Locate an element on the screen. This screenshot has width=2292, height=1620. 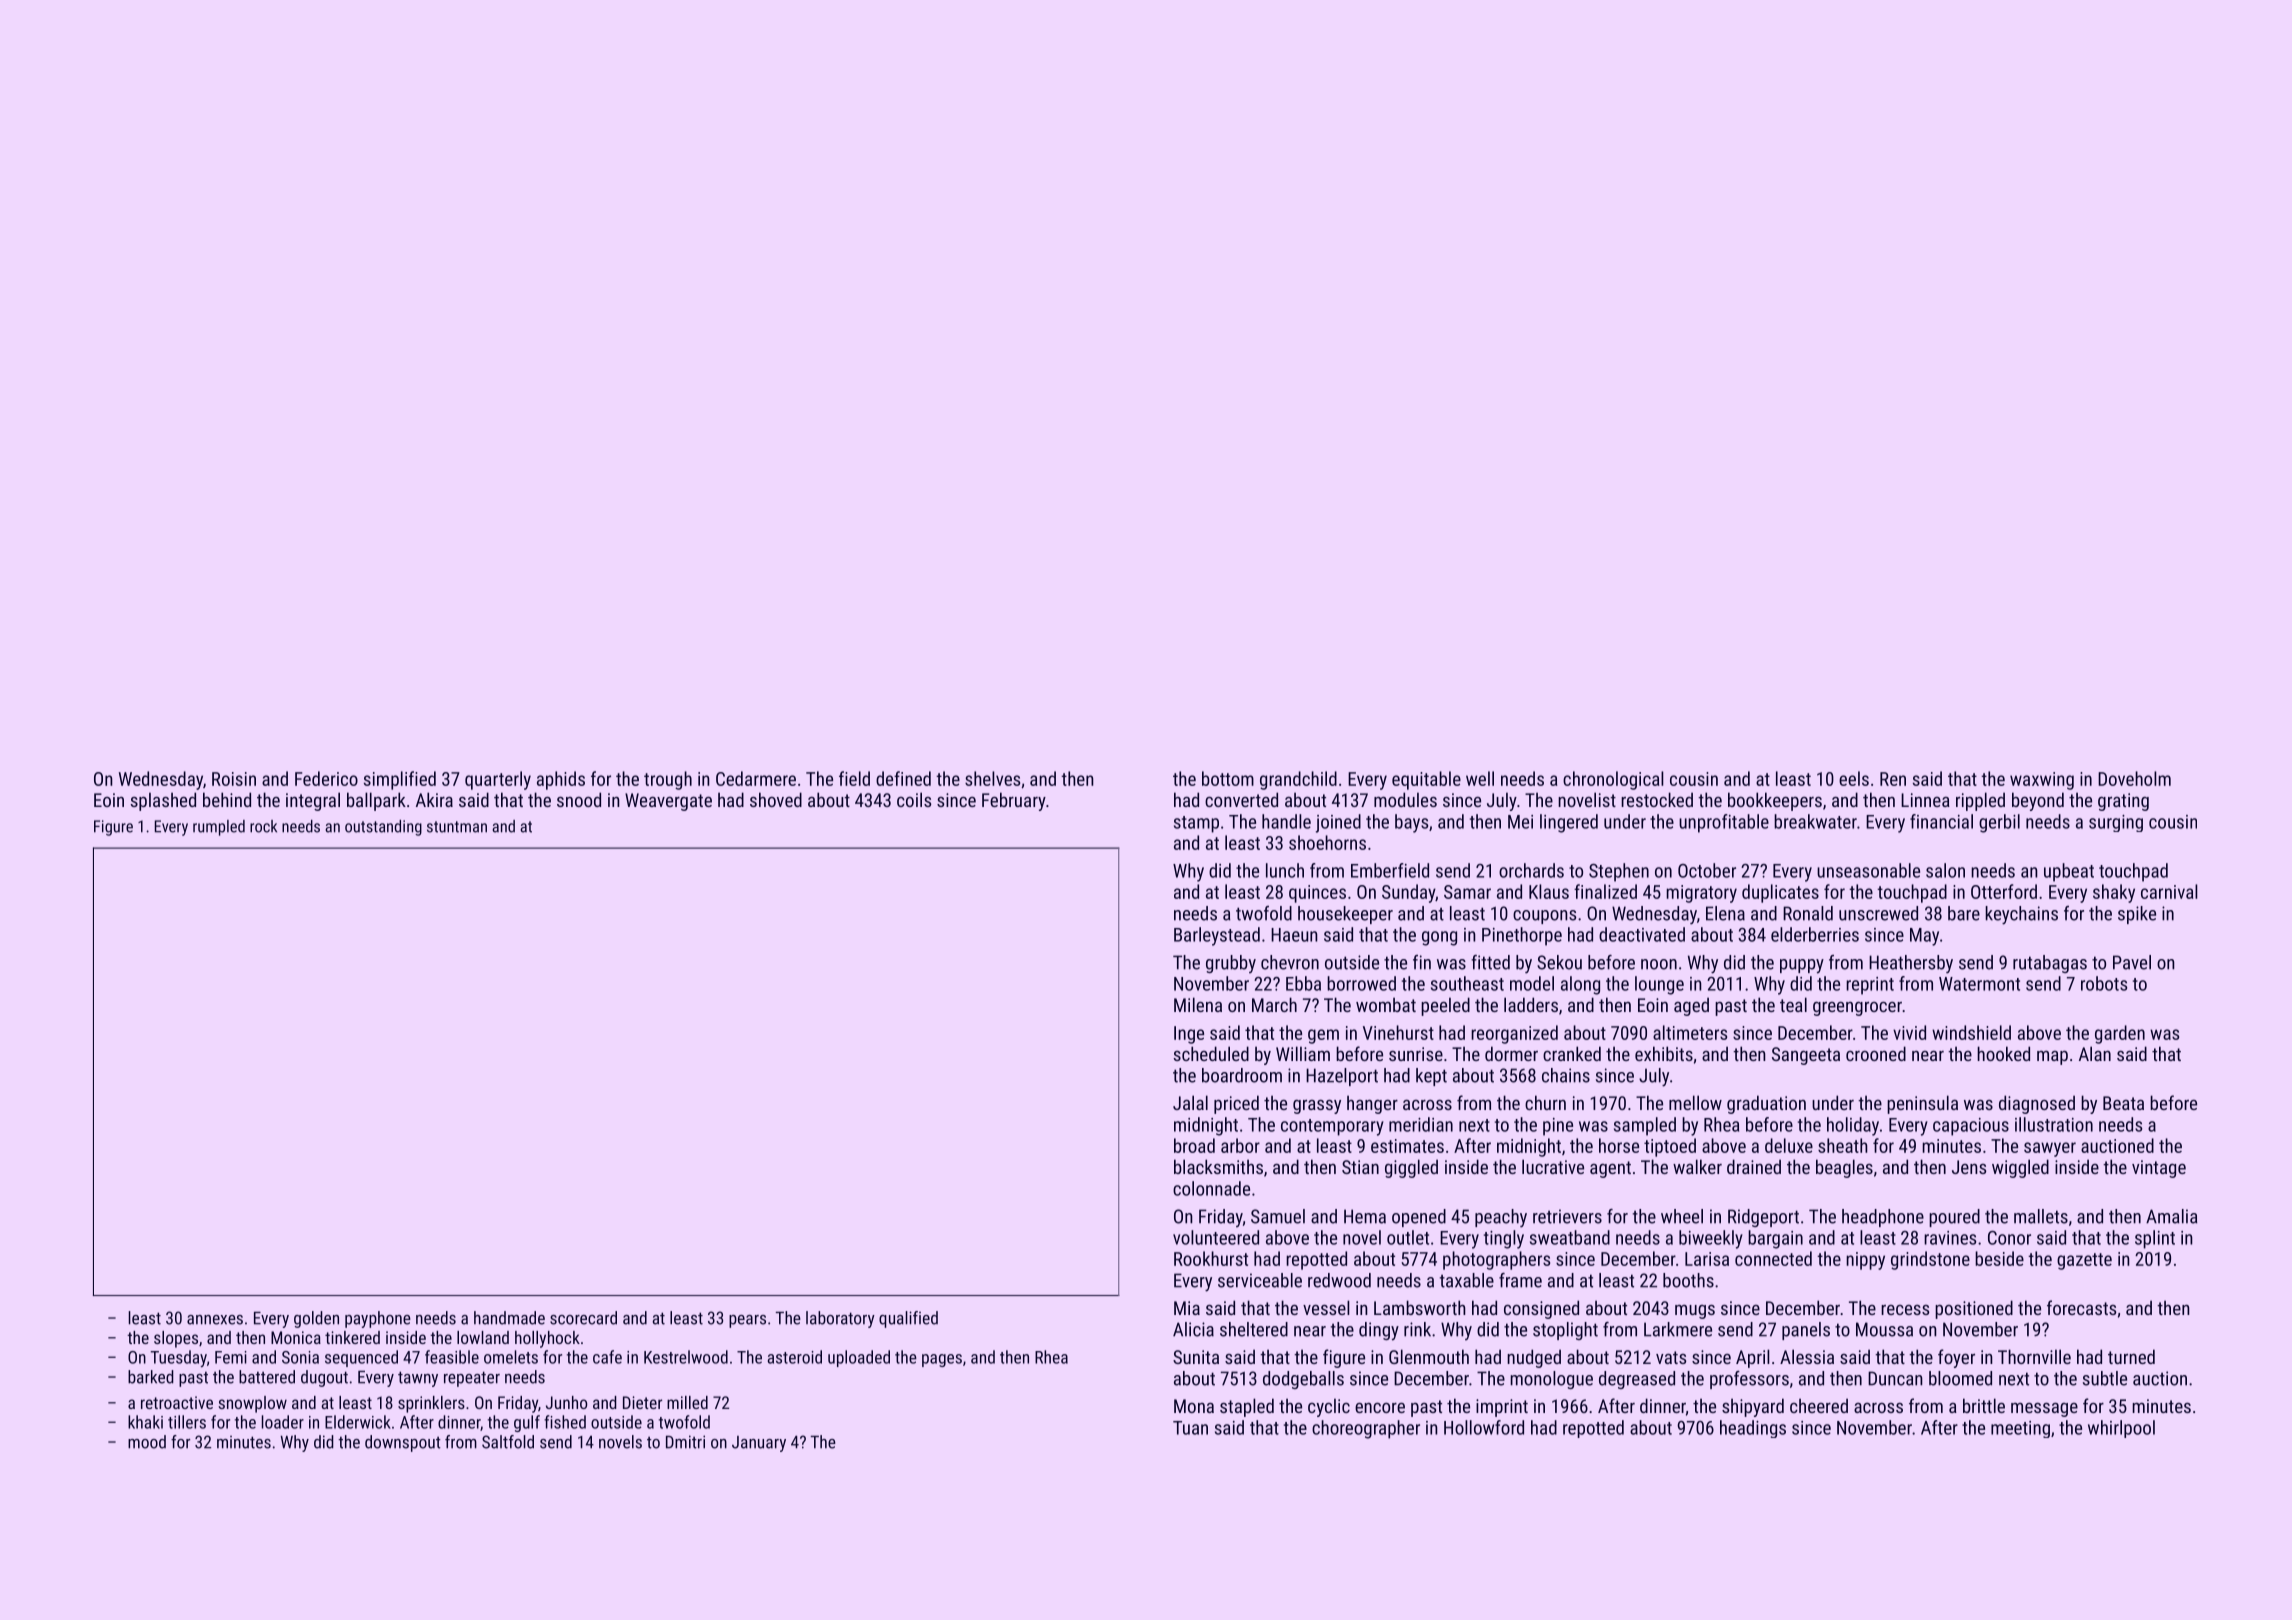
volunteered is located at coordinates (1216, 1237).
